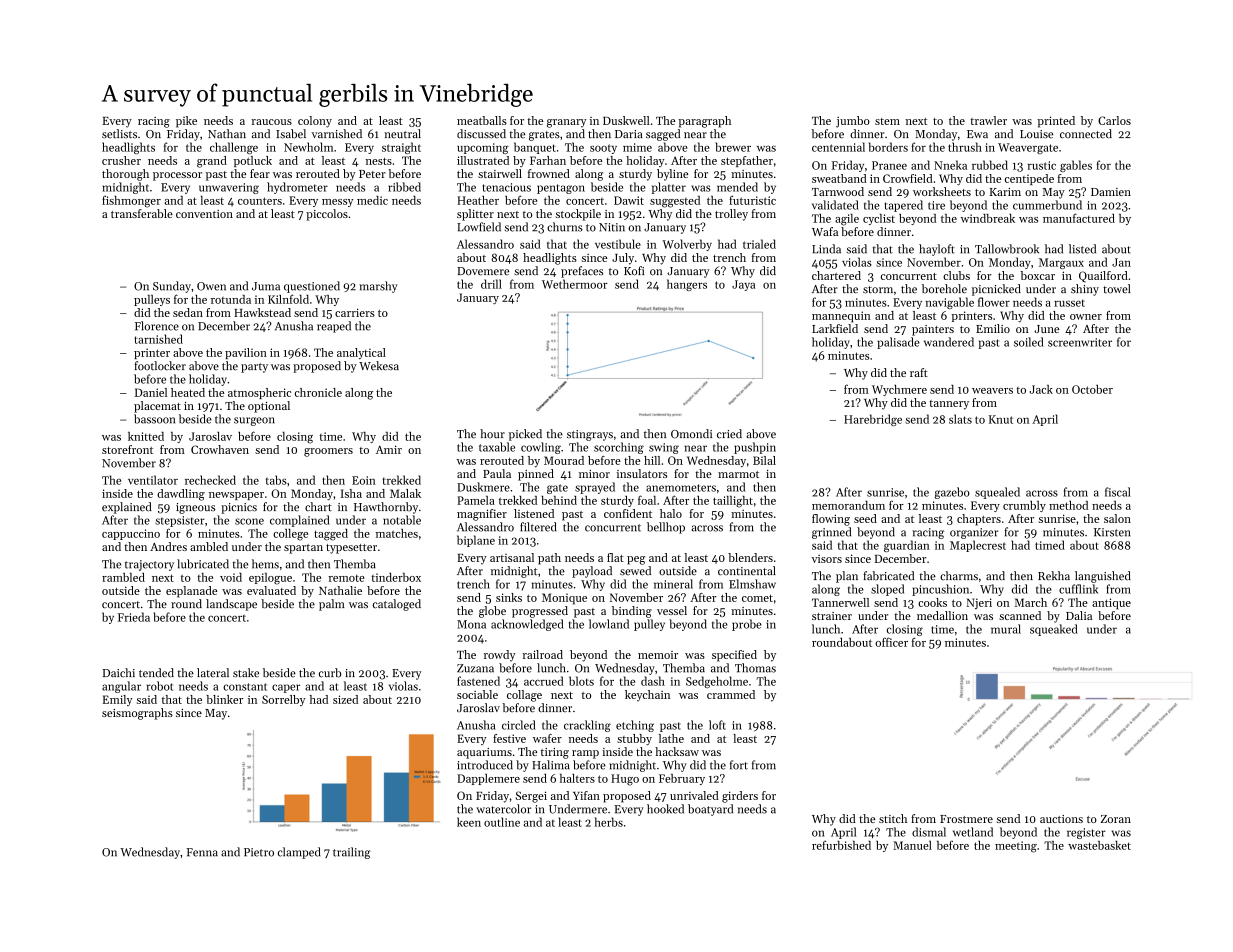 The image size is (1233, 952). I want to click on keen, so click(469, 822).
